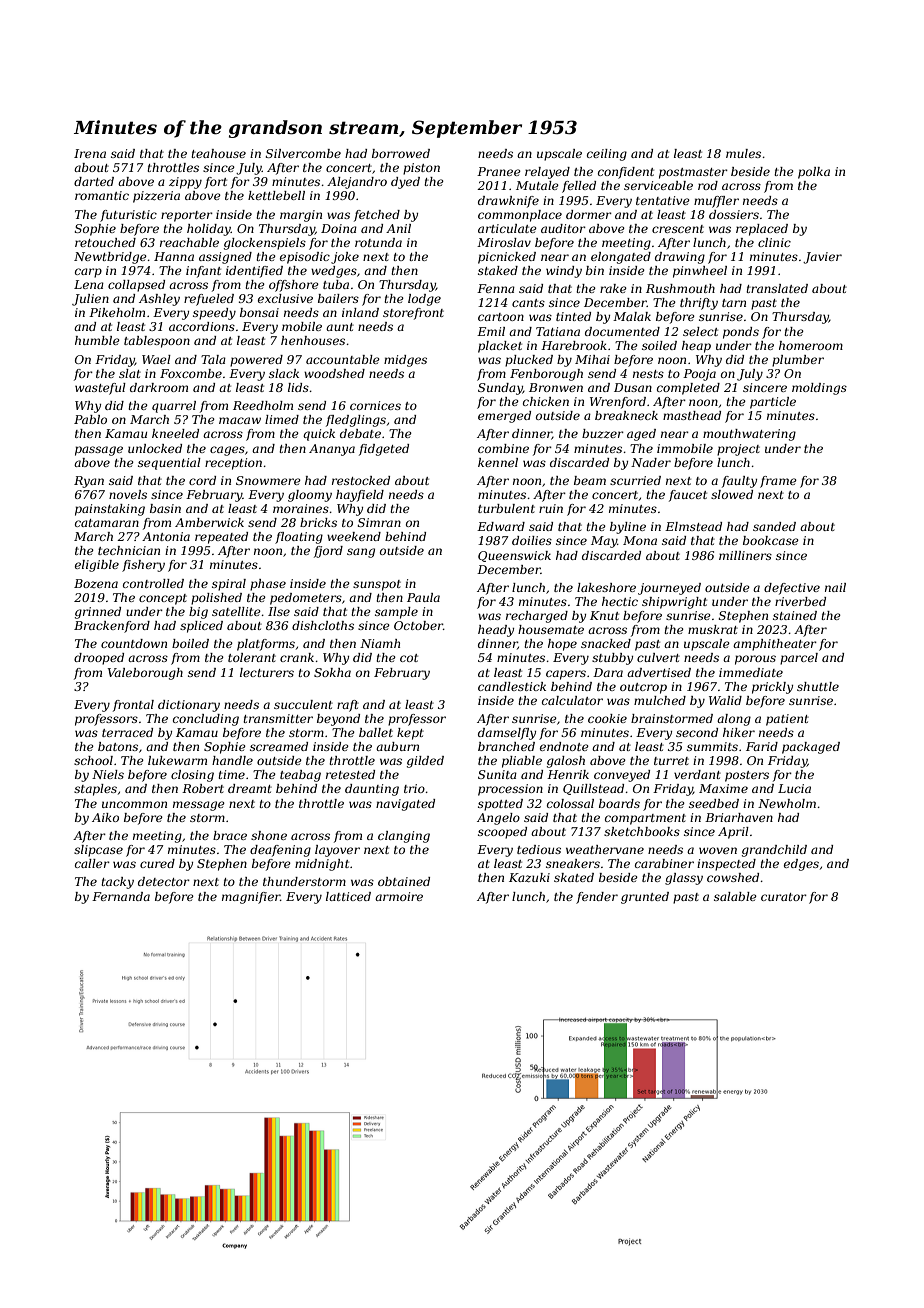 The height and width of the image is (1308, 924). What do you see at coordinates (117, 312) in the image?
I see `Pikeholm` at bounding box center [117, 312].
